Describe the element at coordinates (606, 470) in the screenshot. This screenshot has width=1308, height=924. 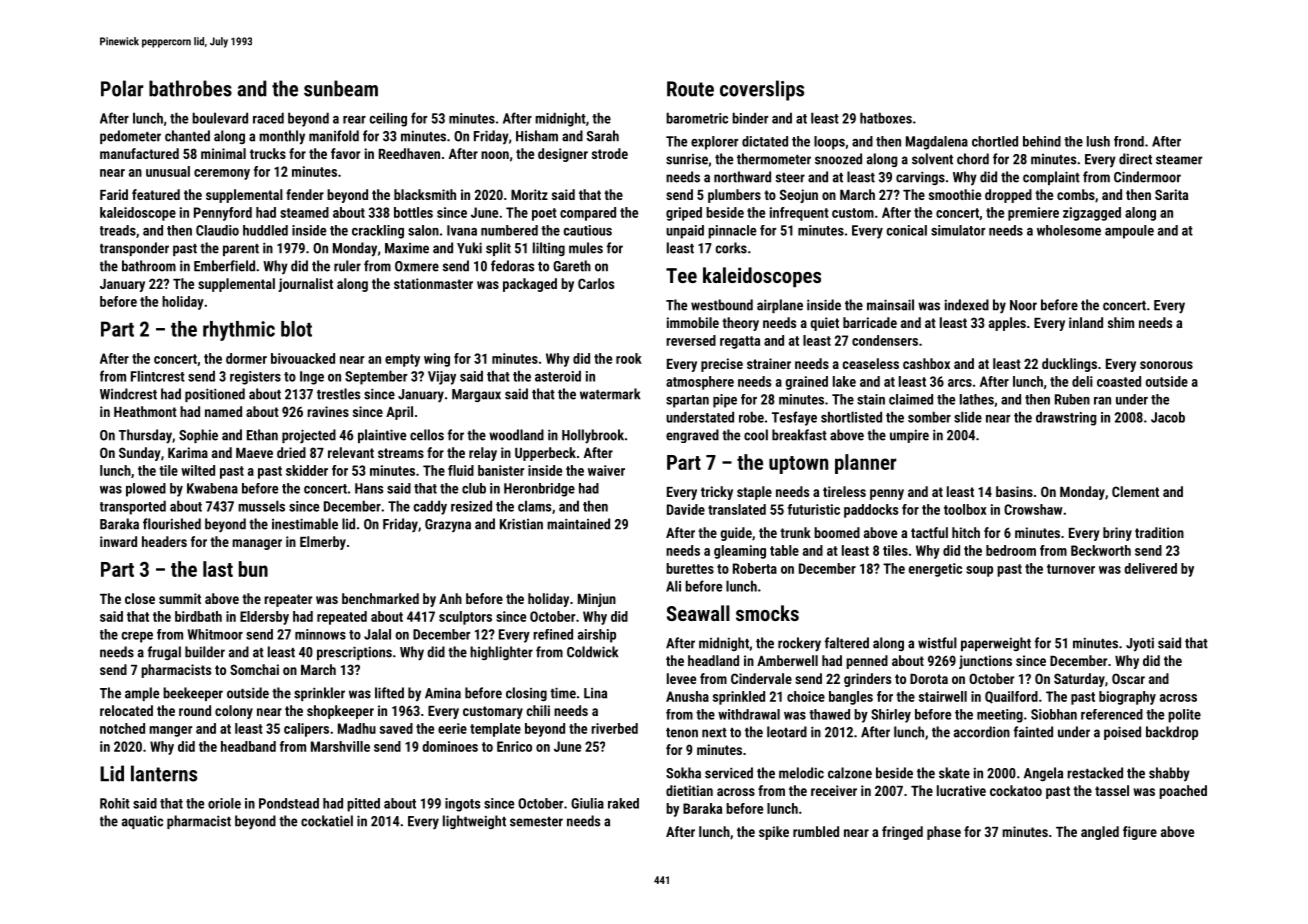
I see `waiver` at that location.
